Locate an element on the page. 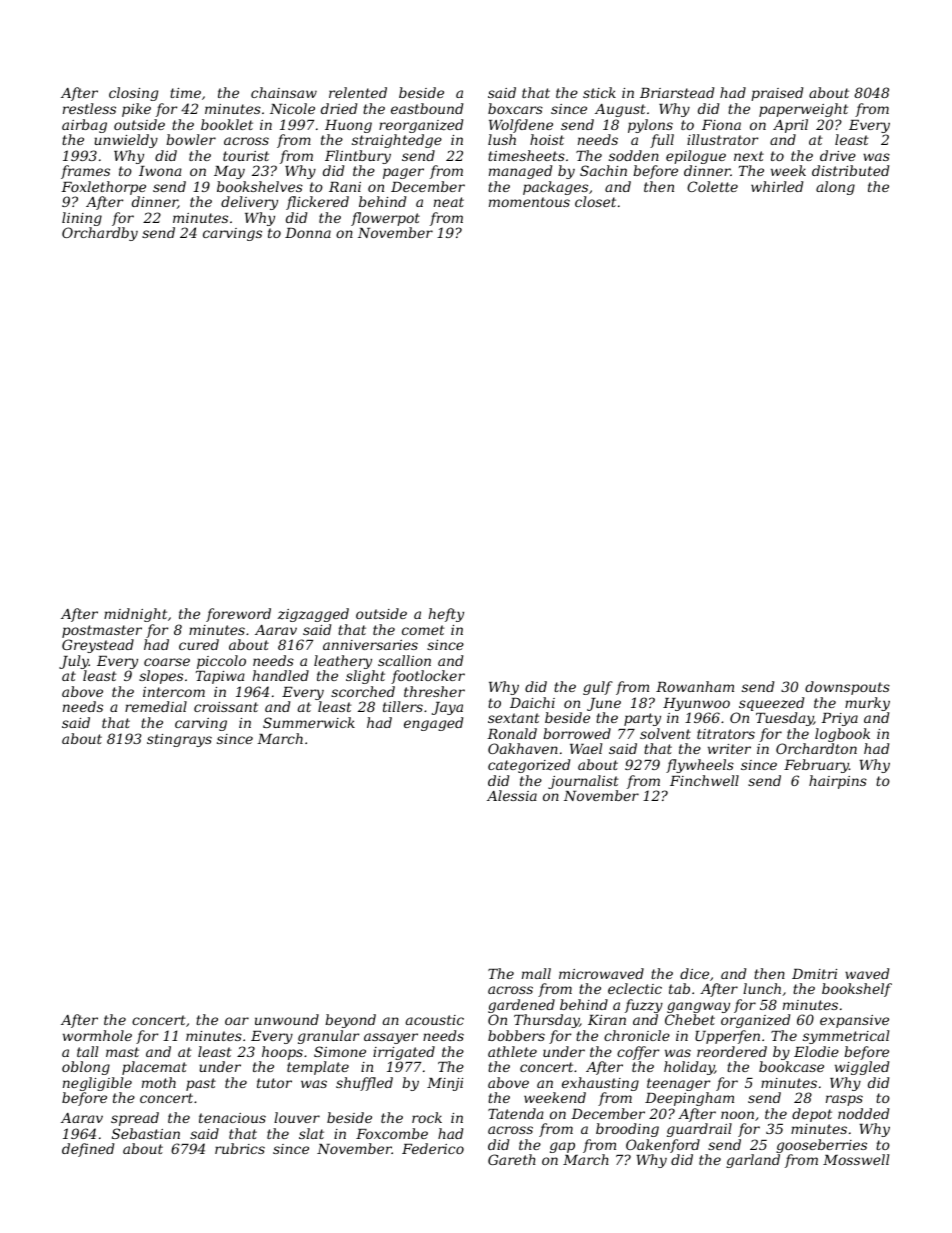 This document has width=952, height=1233. Foxcombe is located at coordinates (392, 1133).
